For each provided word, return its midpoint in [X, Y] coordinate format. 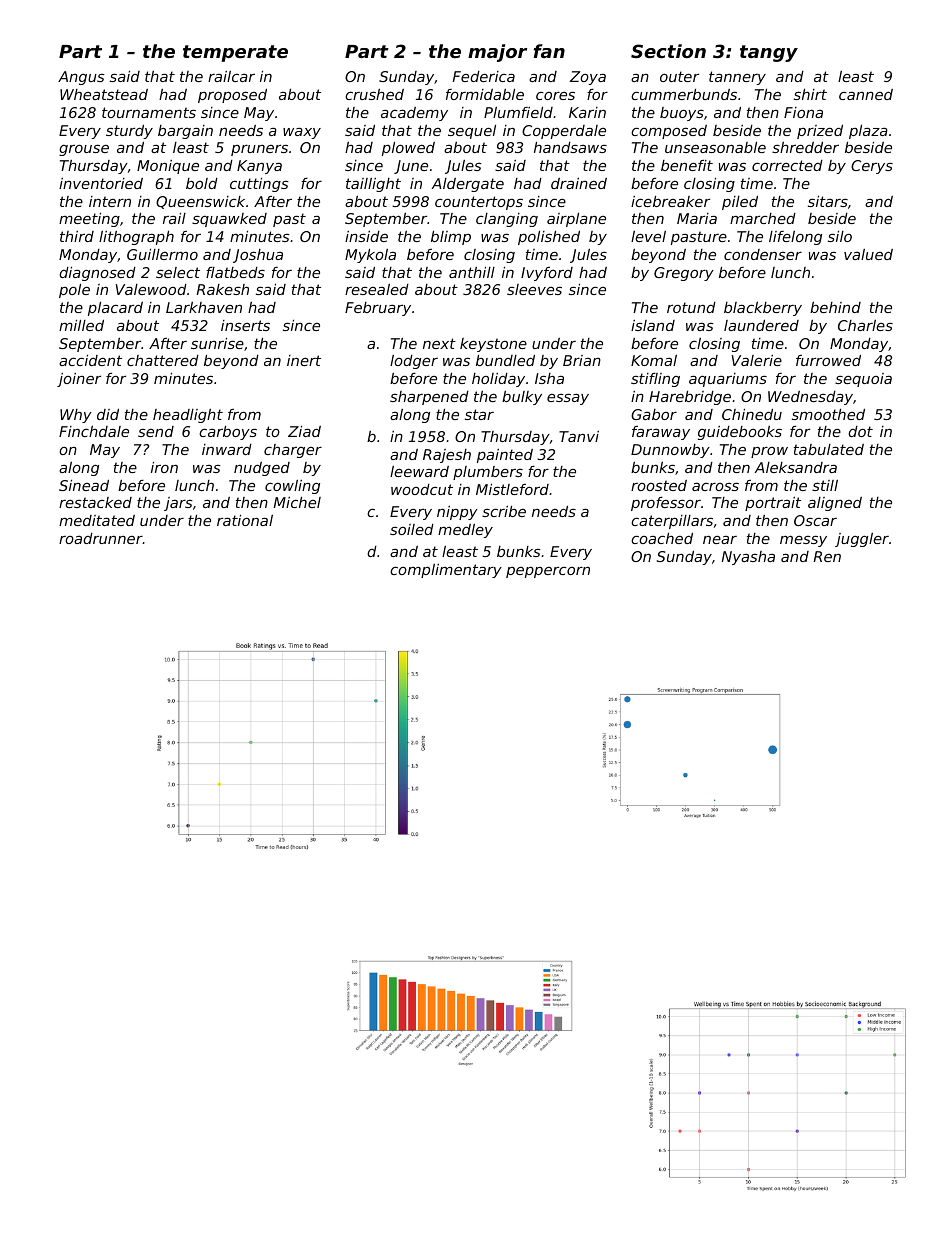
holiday [498, 380]
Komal [654, 360]
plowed [408, 149]
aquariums [728, 380]
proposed [232, 96]
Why [76, 416]
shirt [810, 94]
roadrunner [101, 538]
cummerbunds [684, 94]
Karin [587, 112]
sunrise [217, 343]
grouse [84, 150]
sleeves [534, 289]
